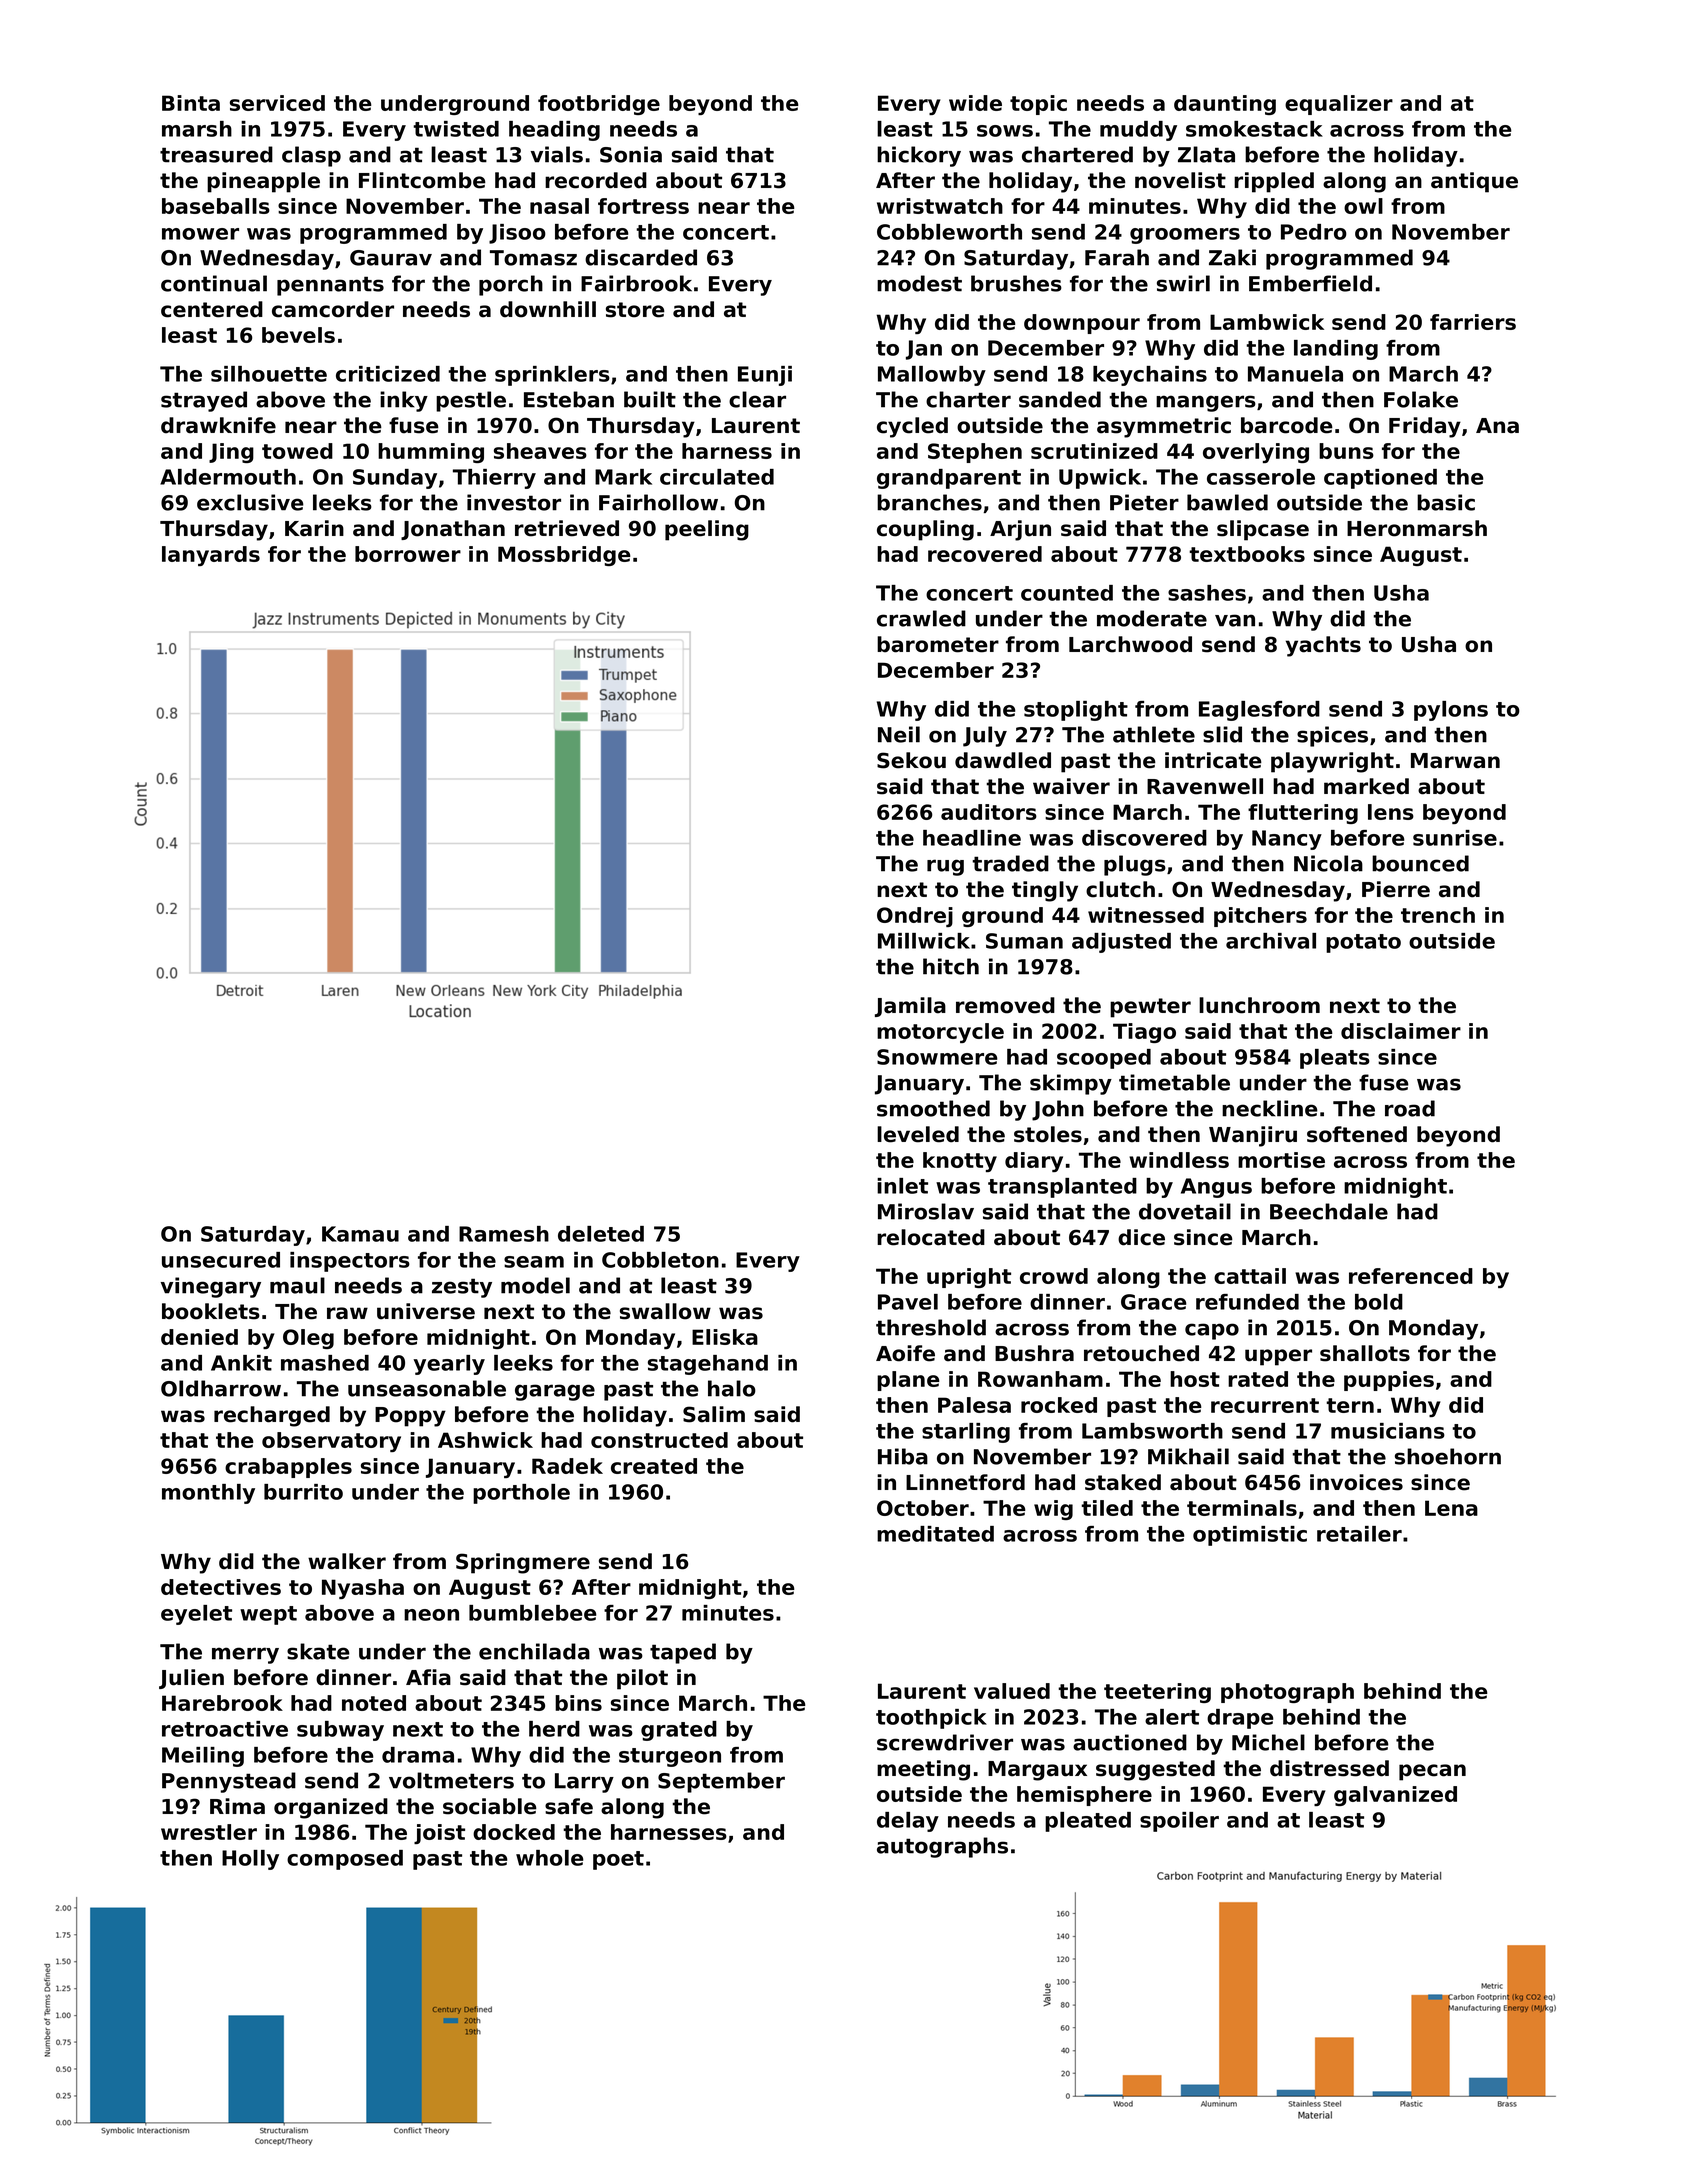  What do you see at coordinates (1005, 1005) in the image?
I see `removed` at bounding box center [1005, 1005].
